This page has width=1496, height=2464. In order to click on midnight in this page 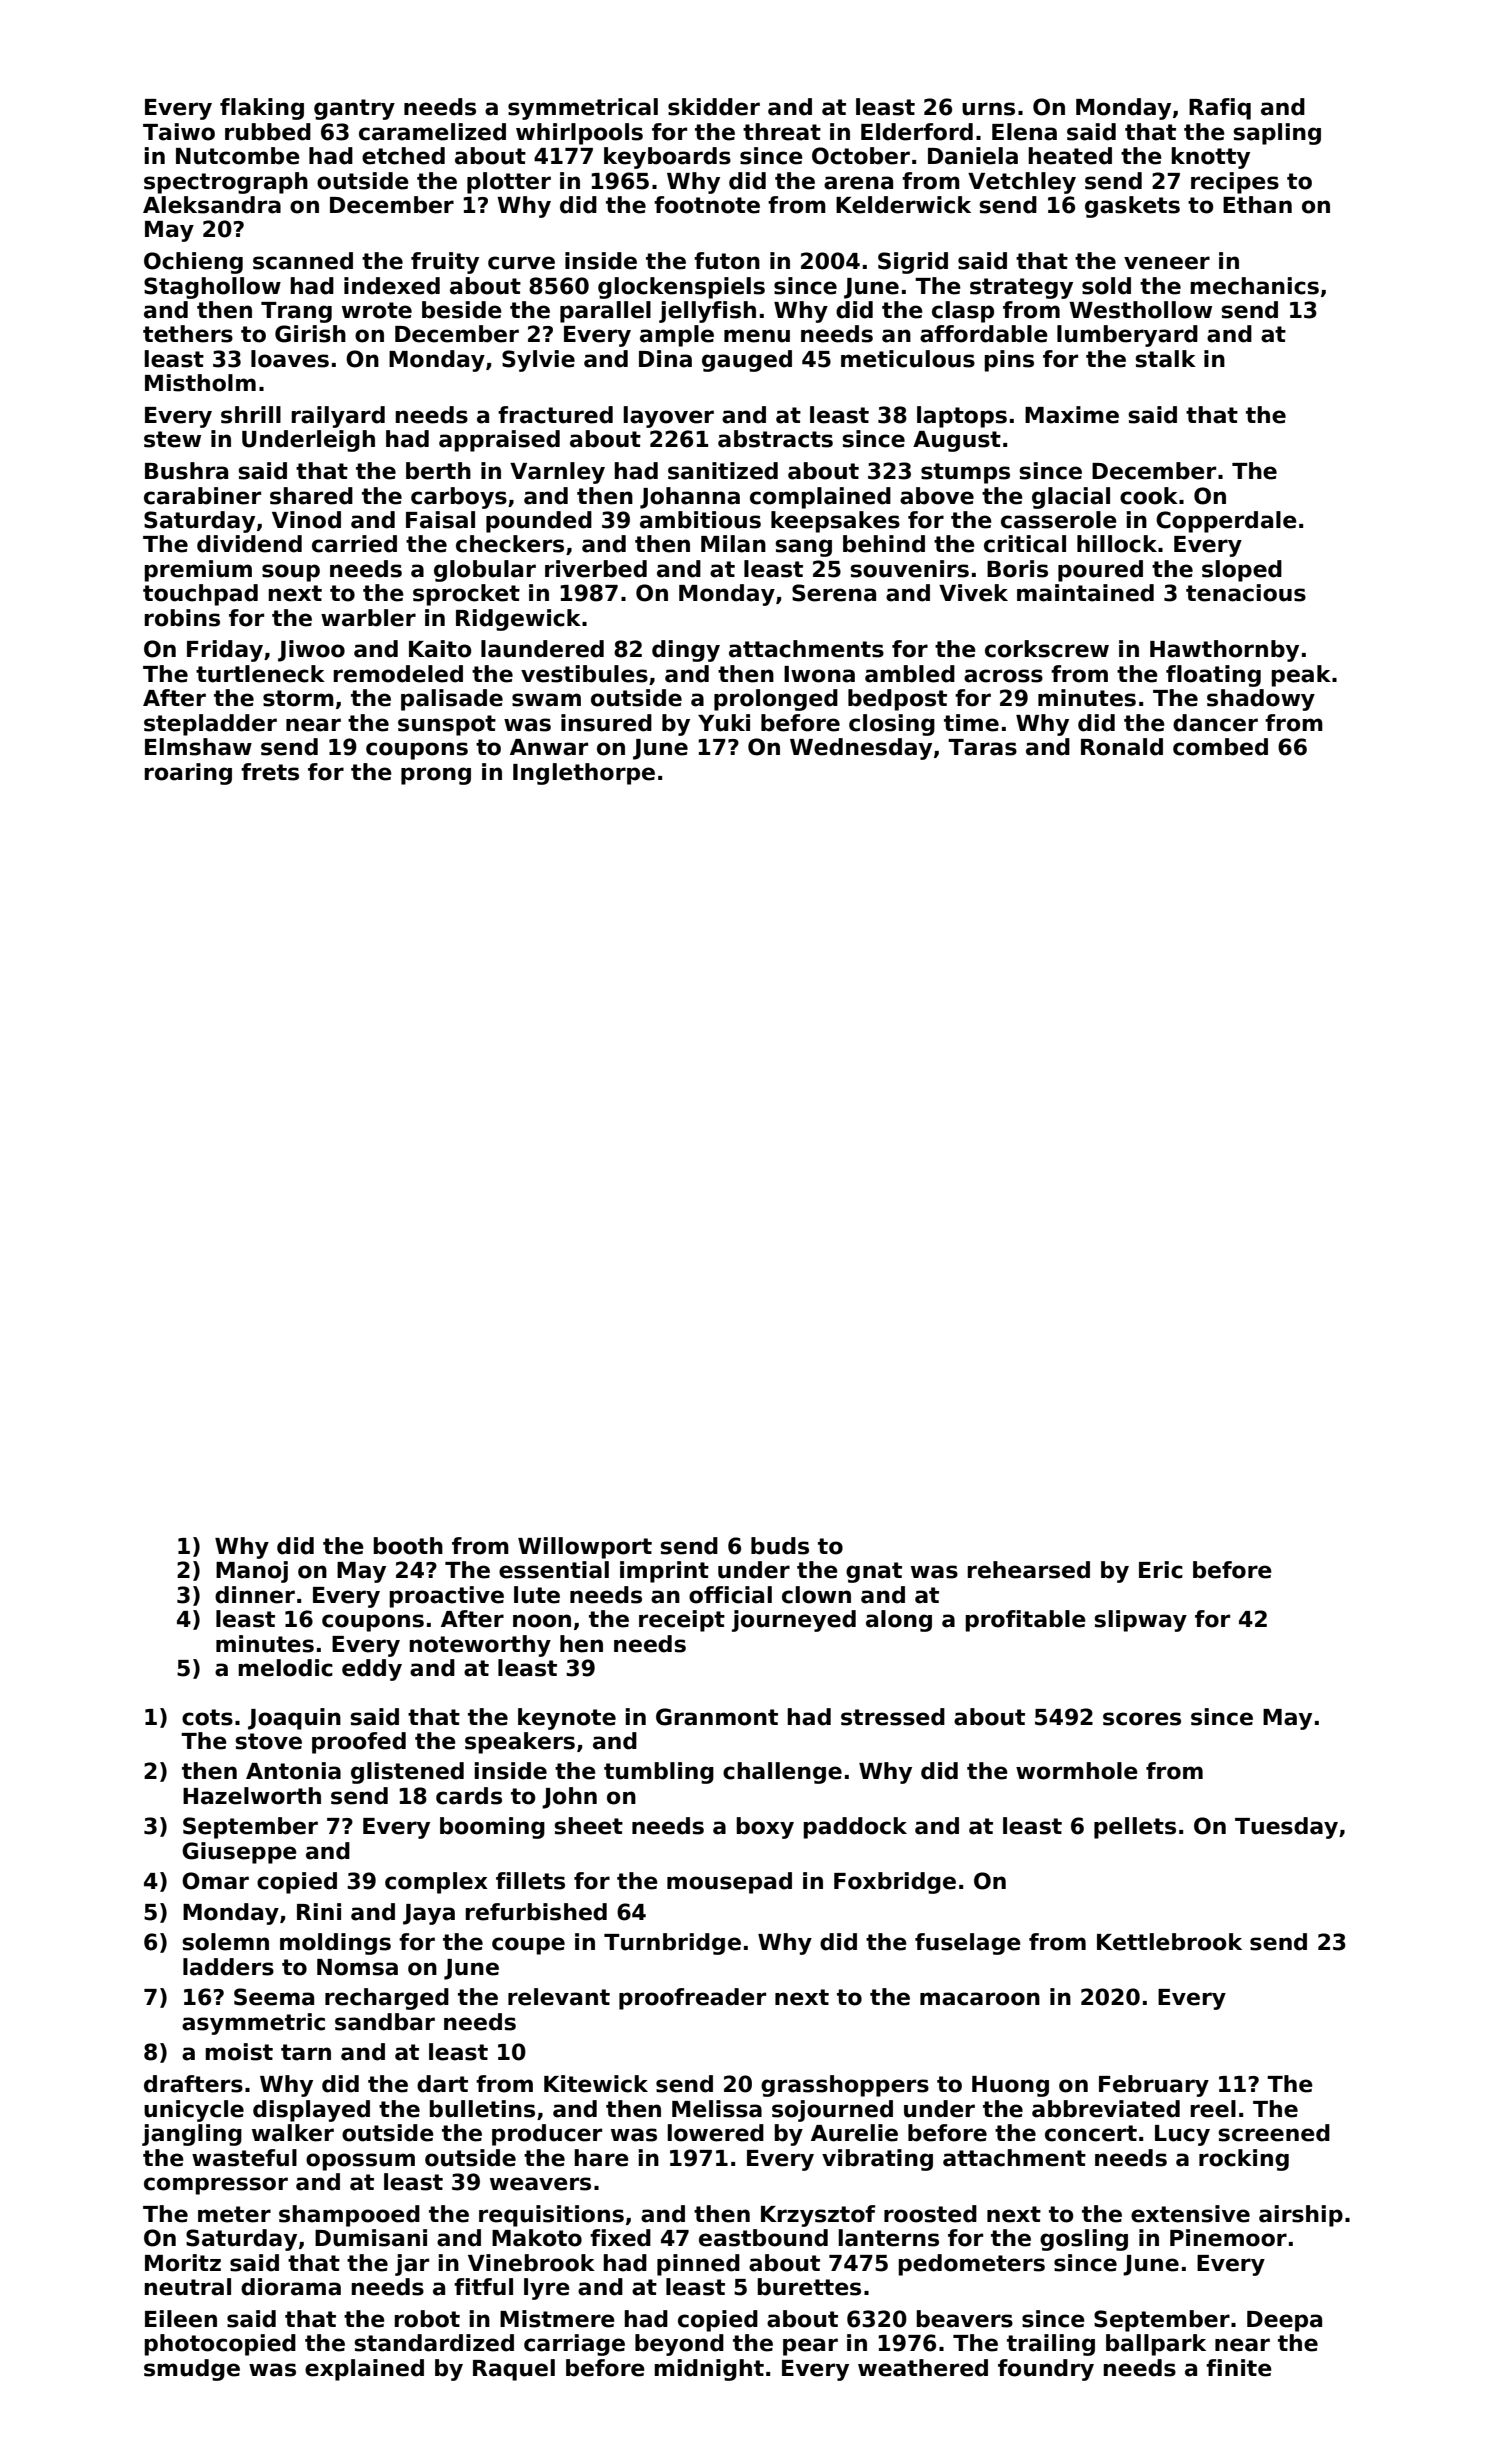, I will do `click(709, 2370)`.
